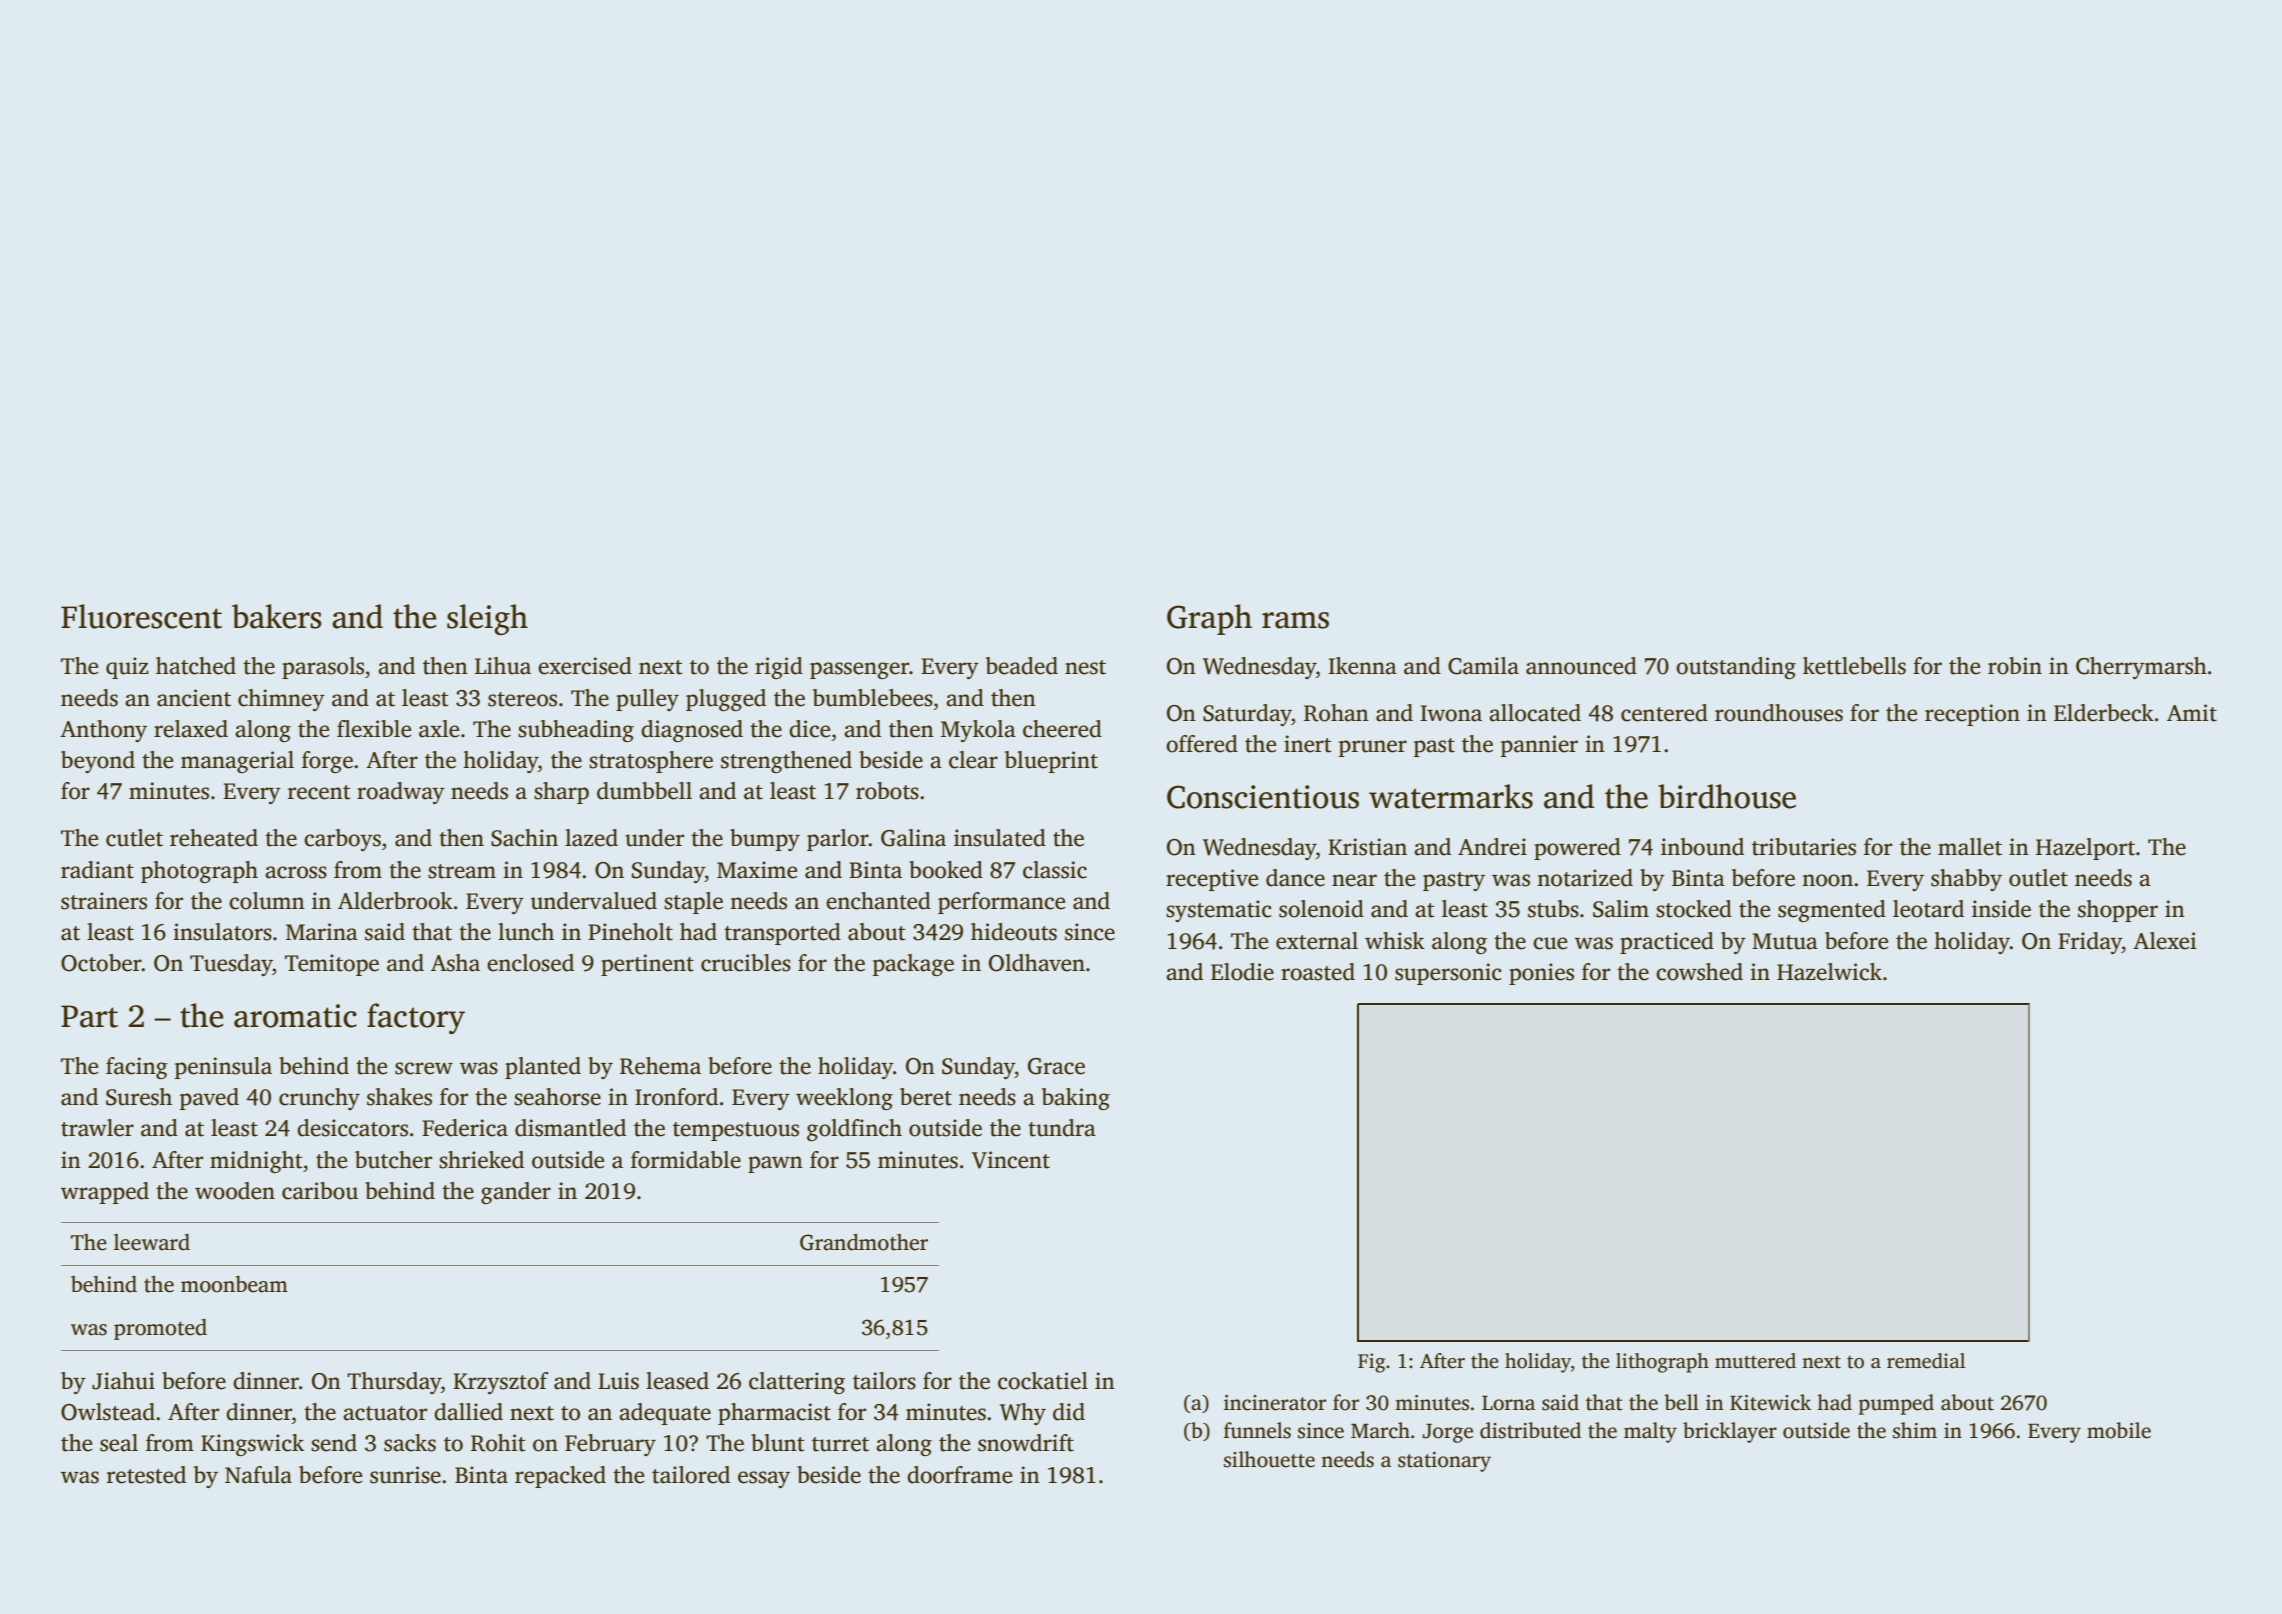 This screenshot has height=1614, width=2282. What do you see at coordinates (887, 791) in the screenshot?
I see `robots` at bounding box center [887, 791].
